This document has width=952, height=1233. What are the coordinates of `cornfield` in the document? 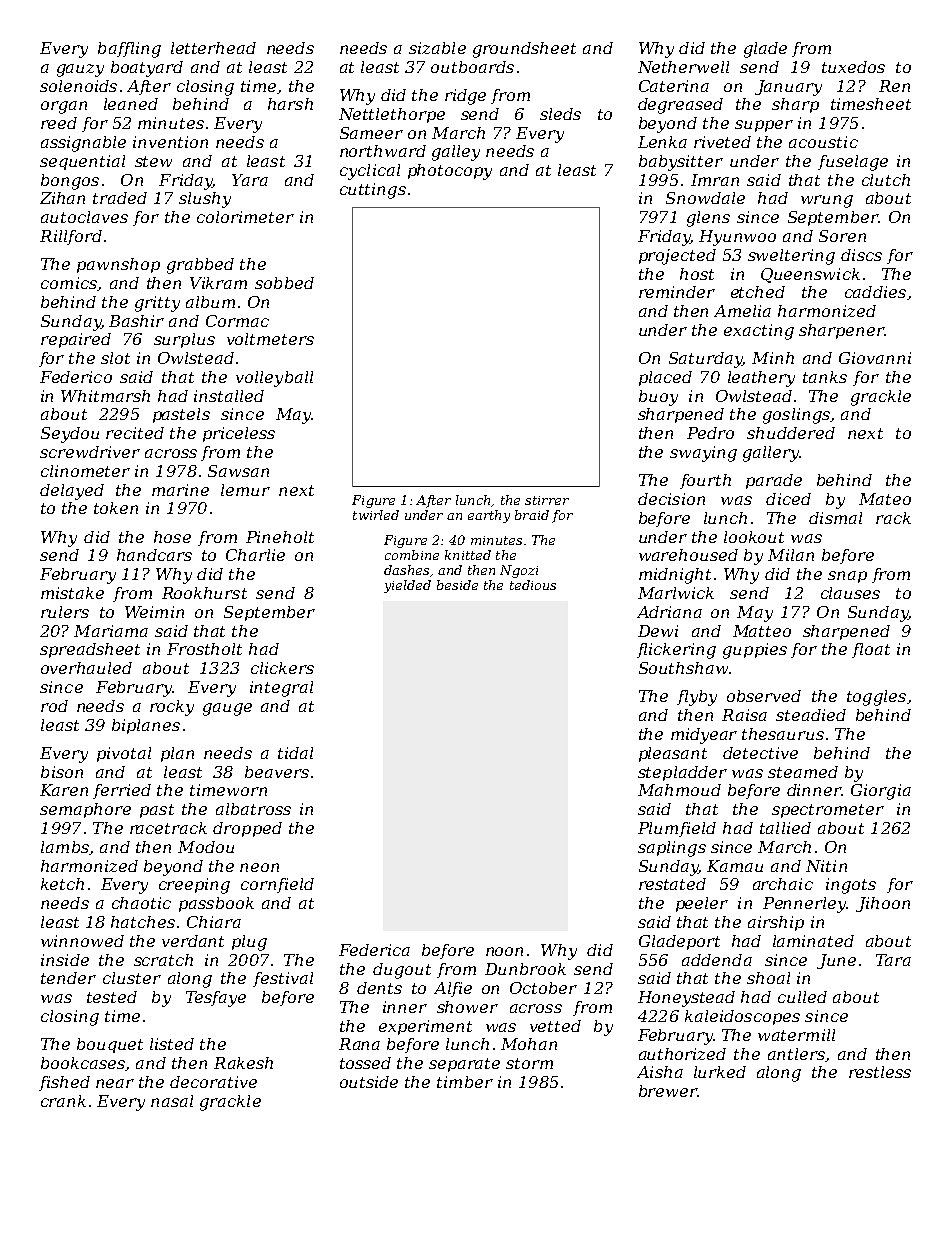 It's located at (277, 885).
